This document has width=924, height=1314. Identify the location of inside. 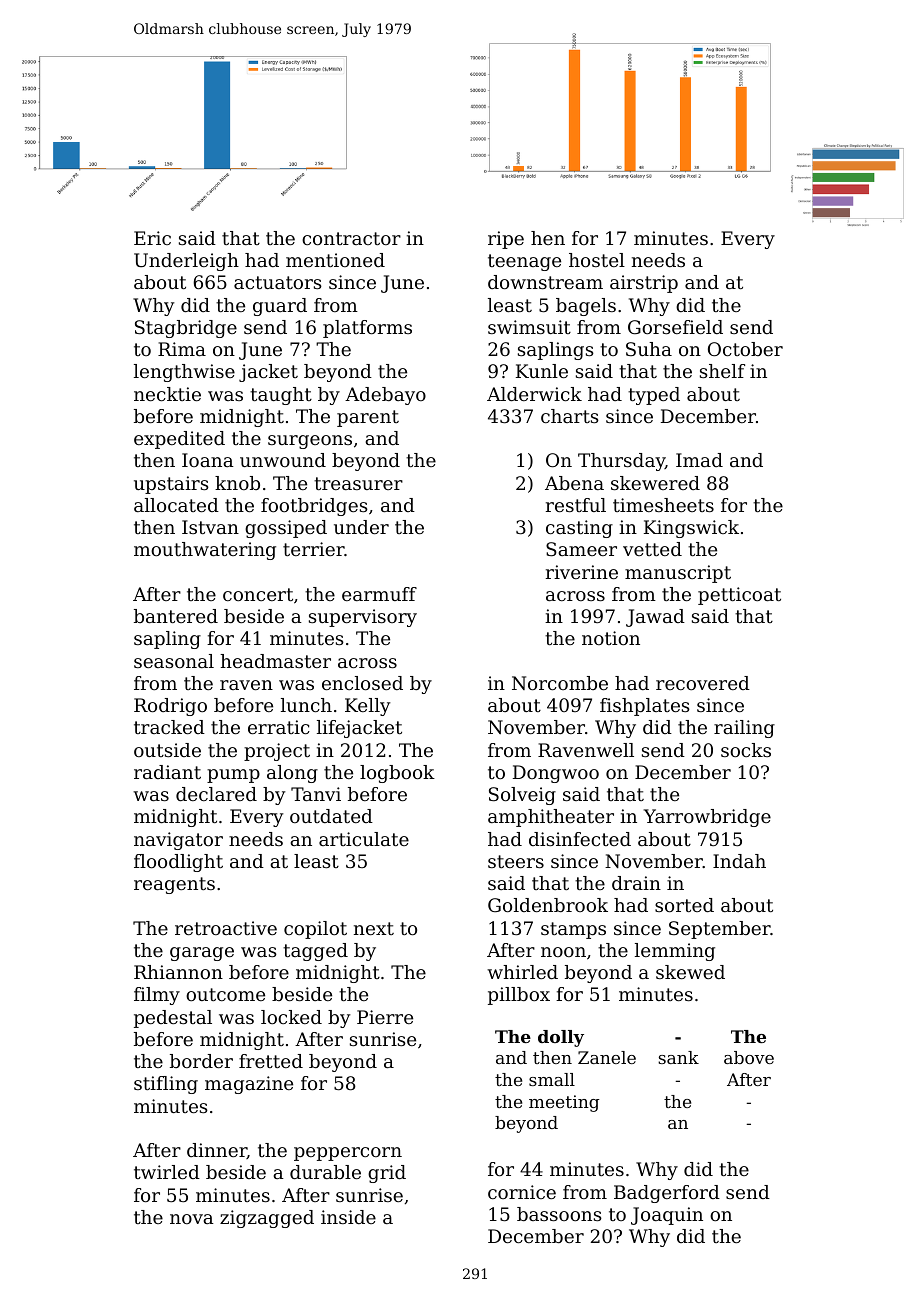
(348, 1217).
